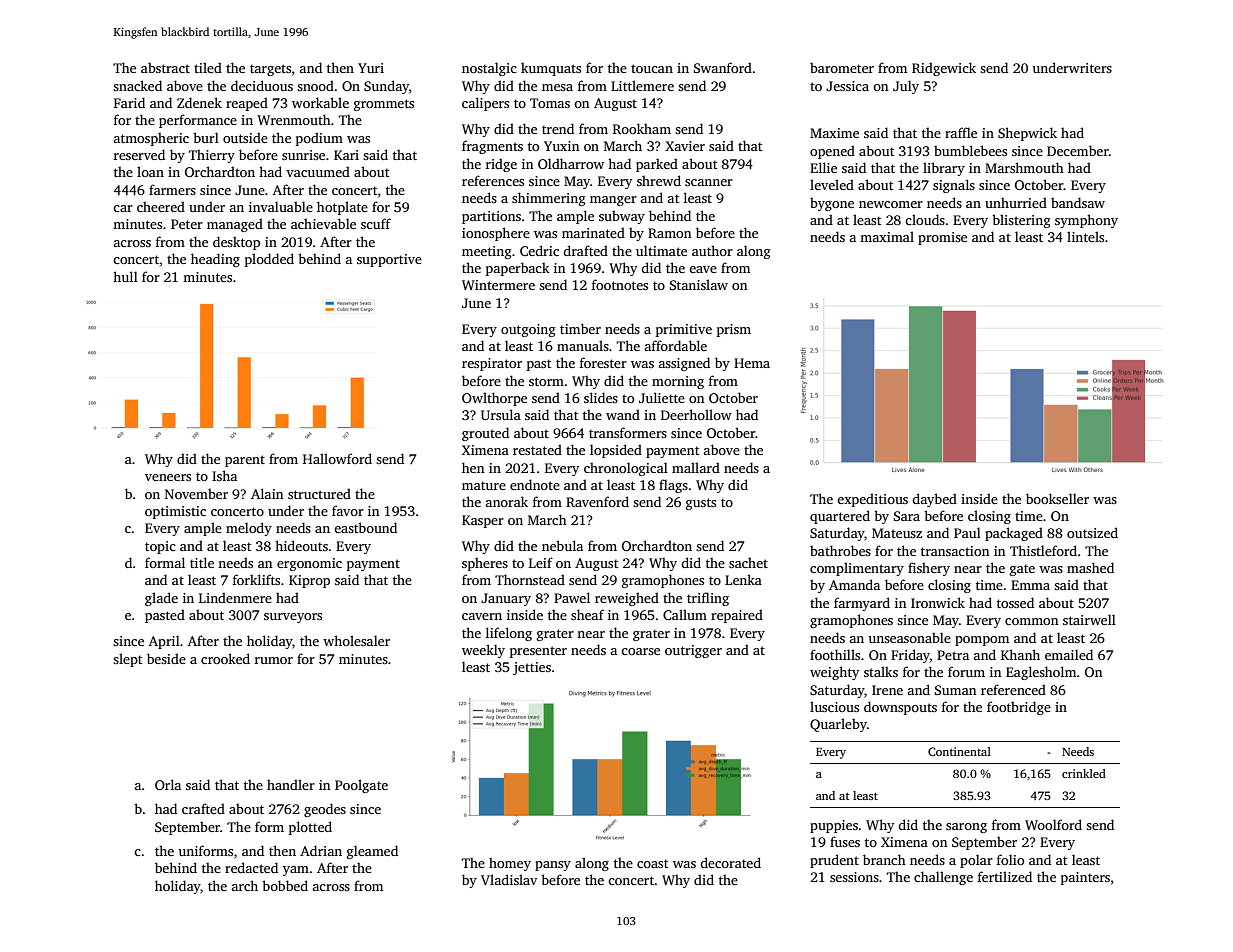 The image size is (1233, 952). What do you see at coordinates (291, 784) in the screenshot?
I see `handler` at bounding box center [291, 784].
